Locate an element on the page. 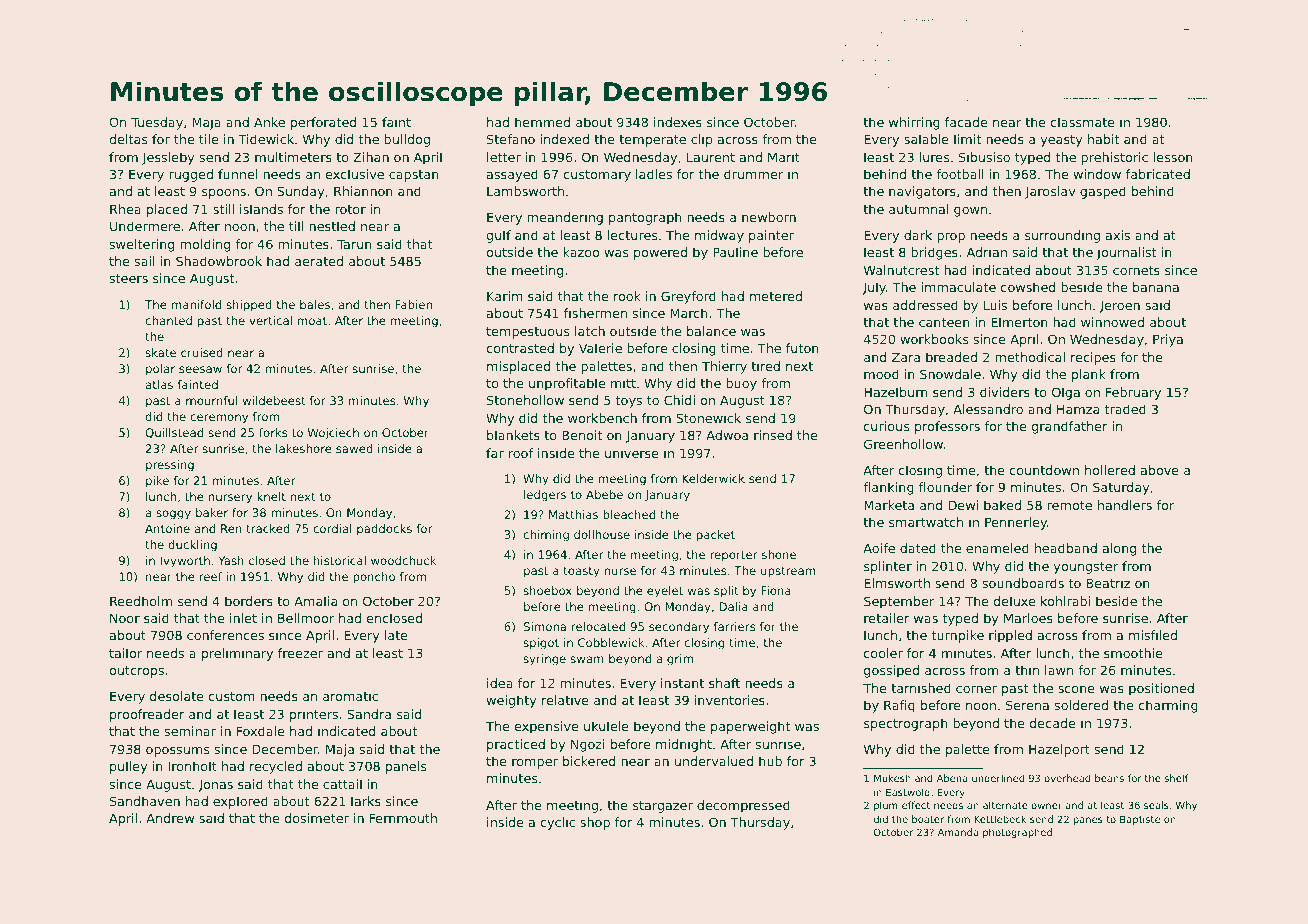  gown is located at coordinates (970, 212).
